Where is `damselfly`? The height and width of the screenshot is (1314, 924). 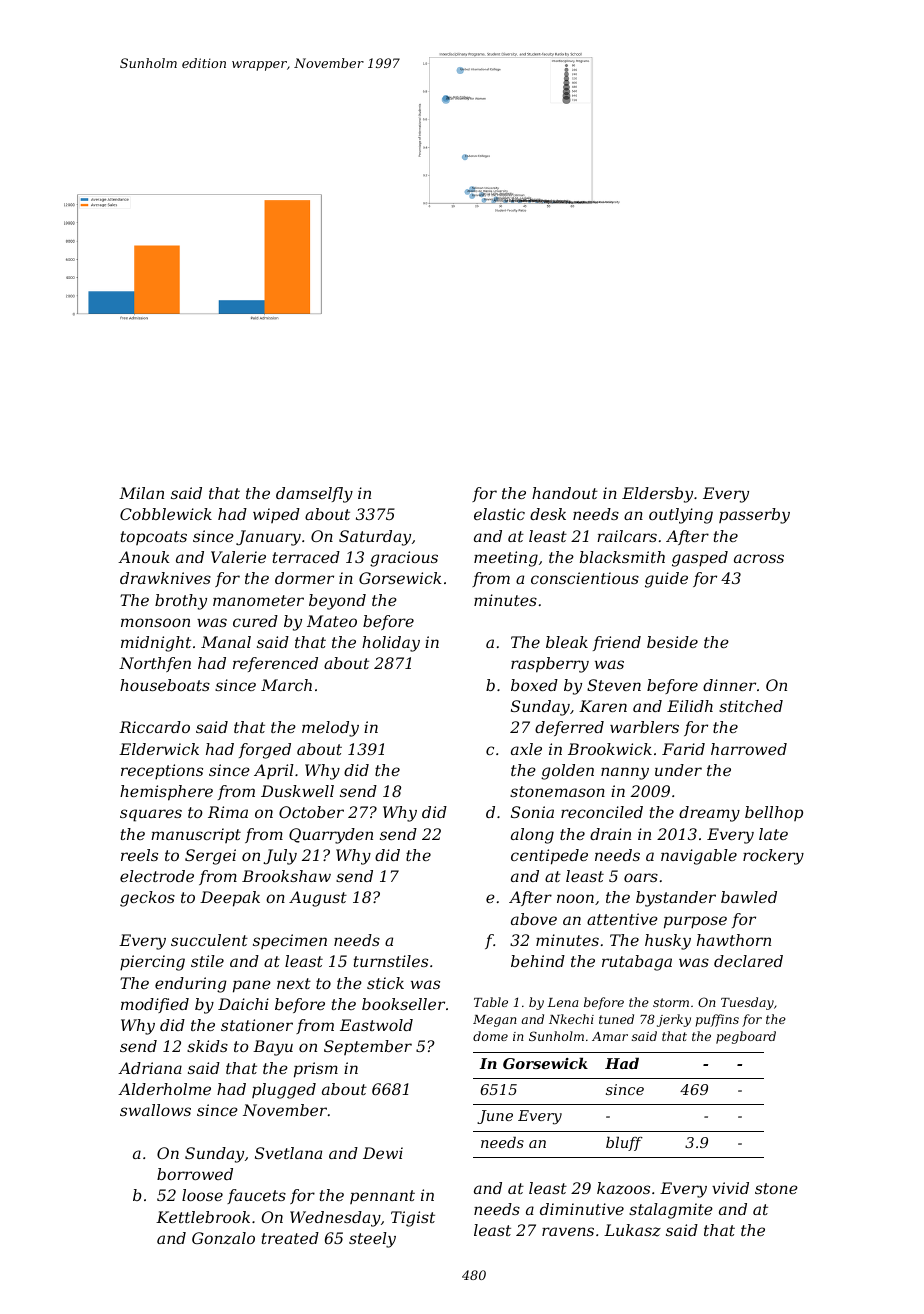 damselfly is located at coordinates (314, 495).
